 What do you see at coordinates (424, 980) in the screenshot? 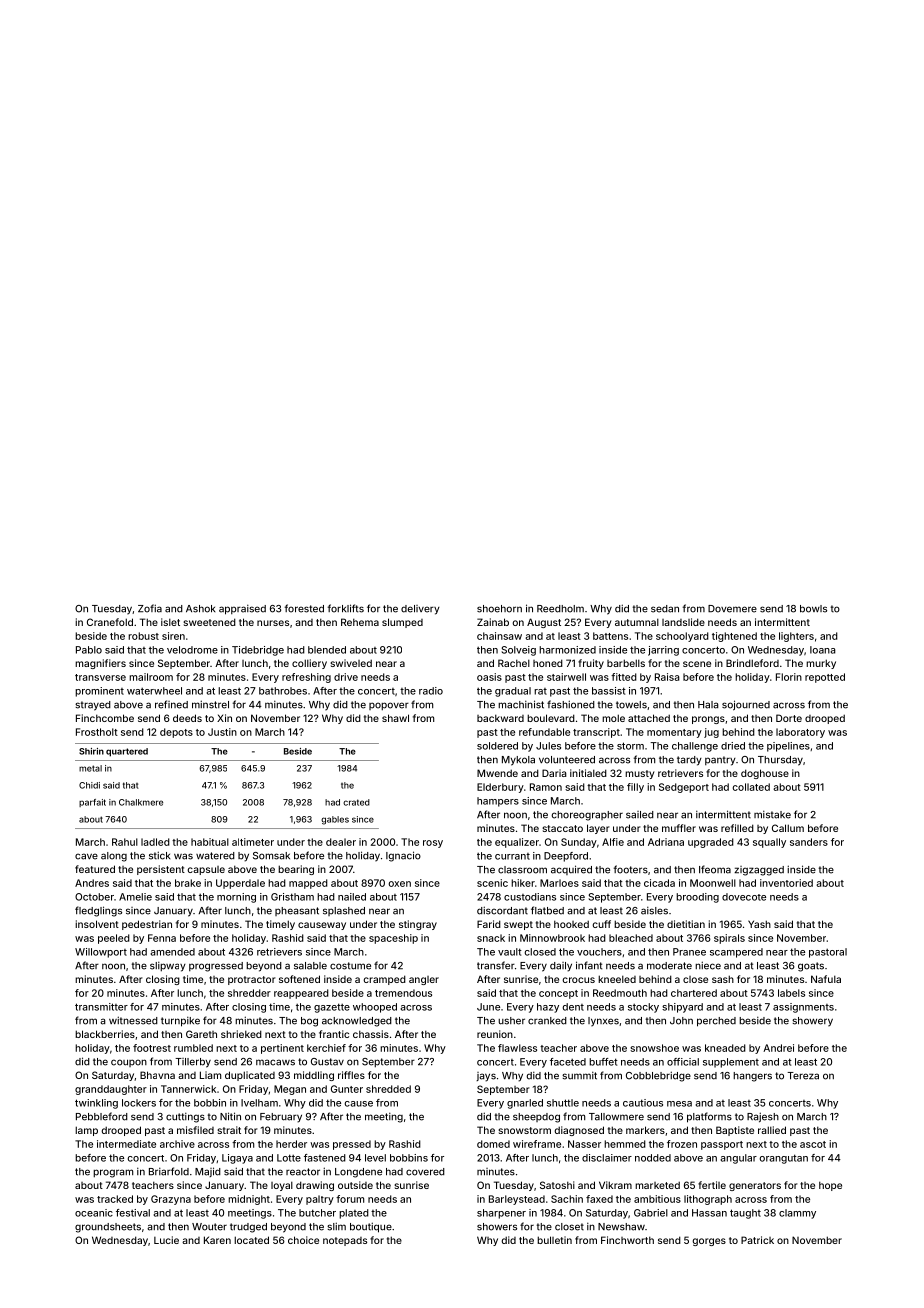
I see `angler` at bounding box center [424, 980].
